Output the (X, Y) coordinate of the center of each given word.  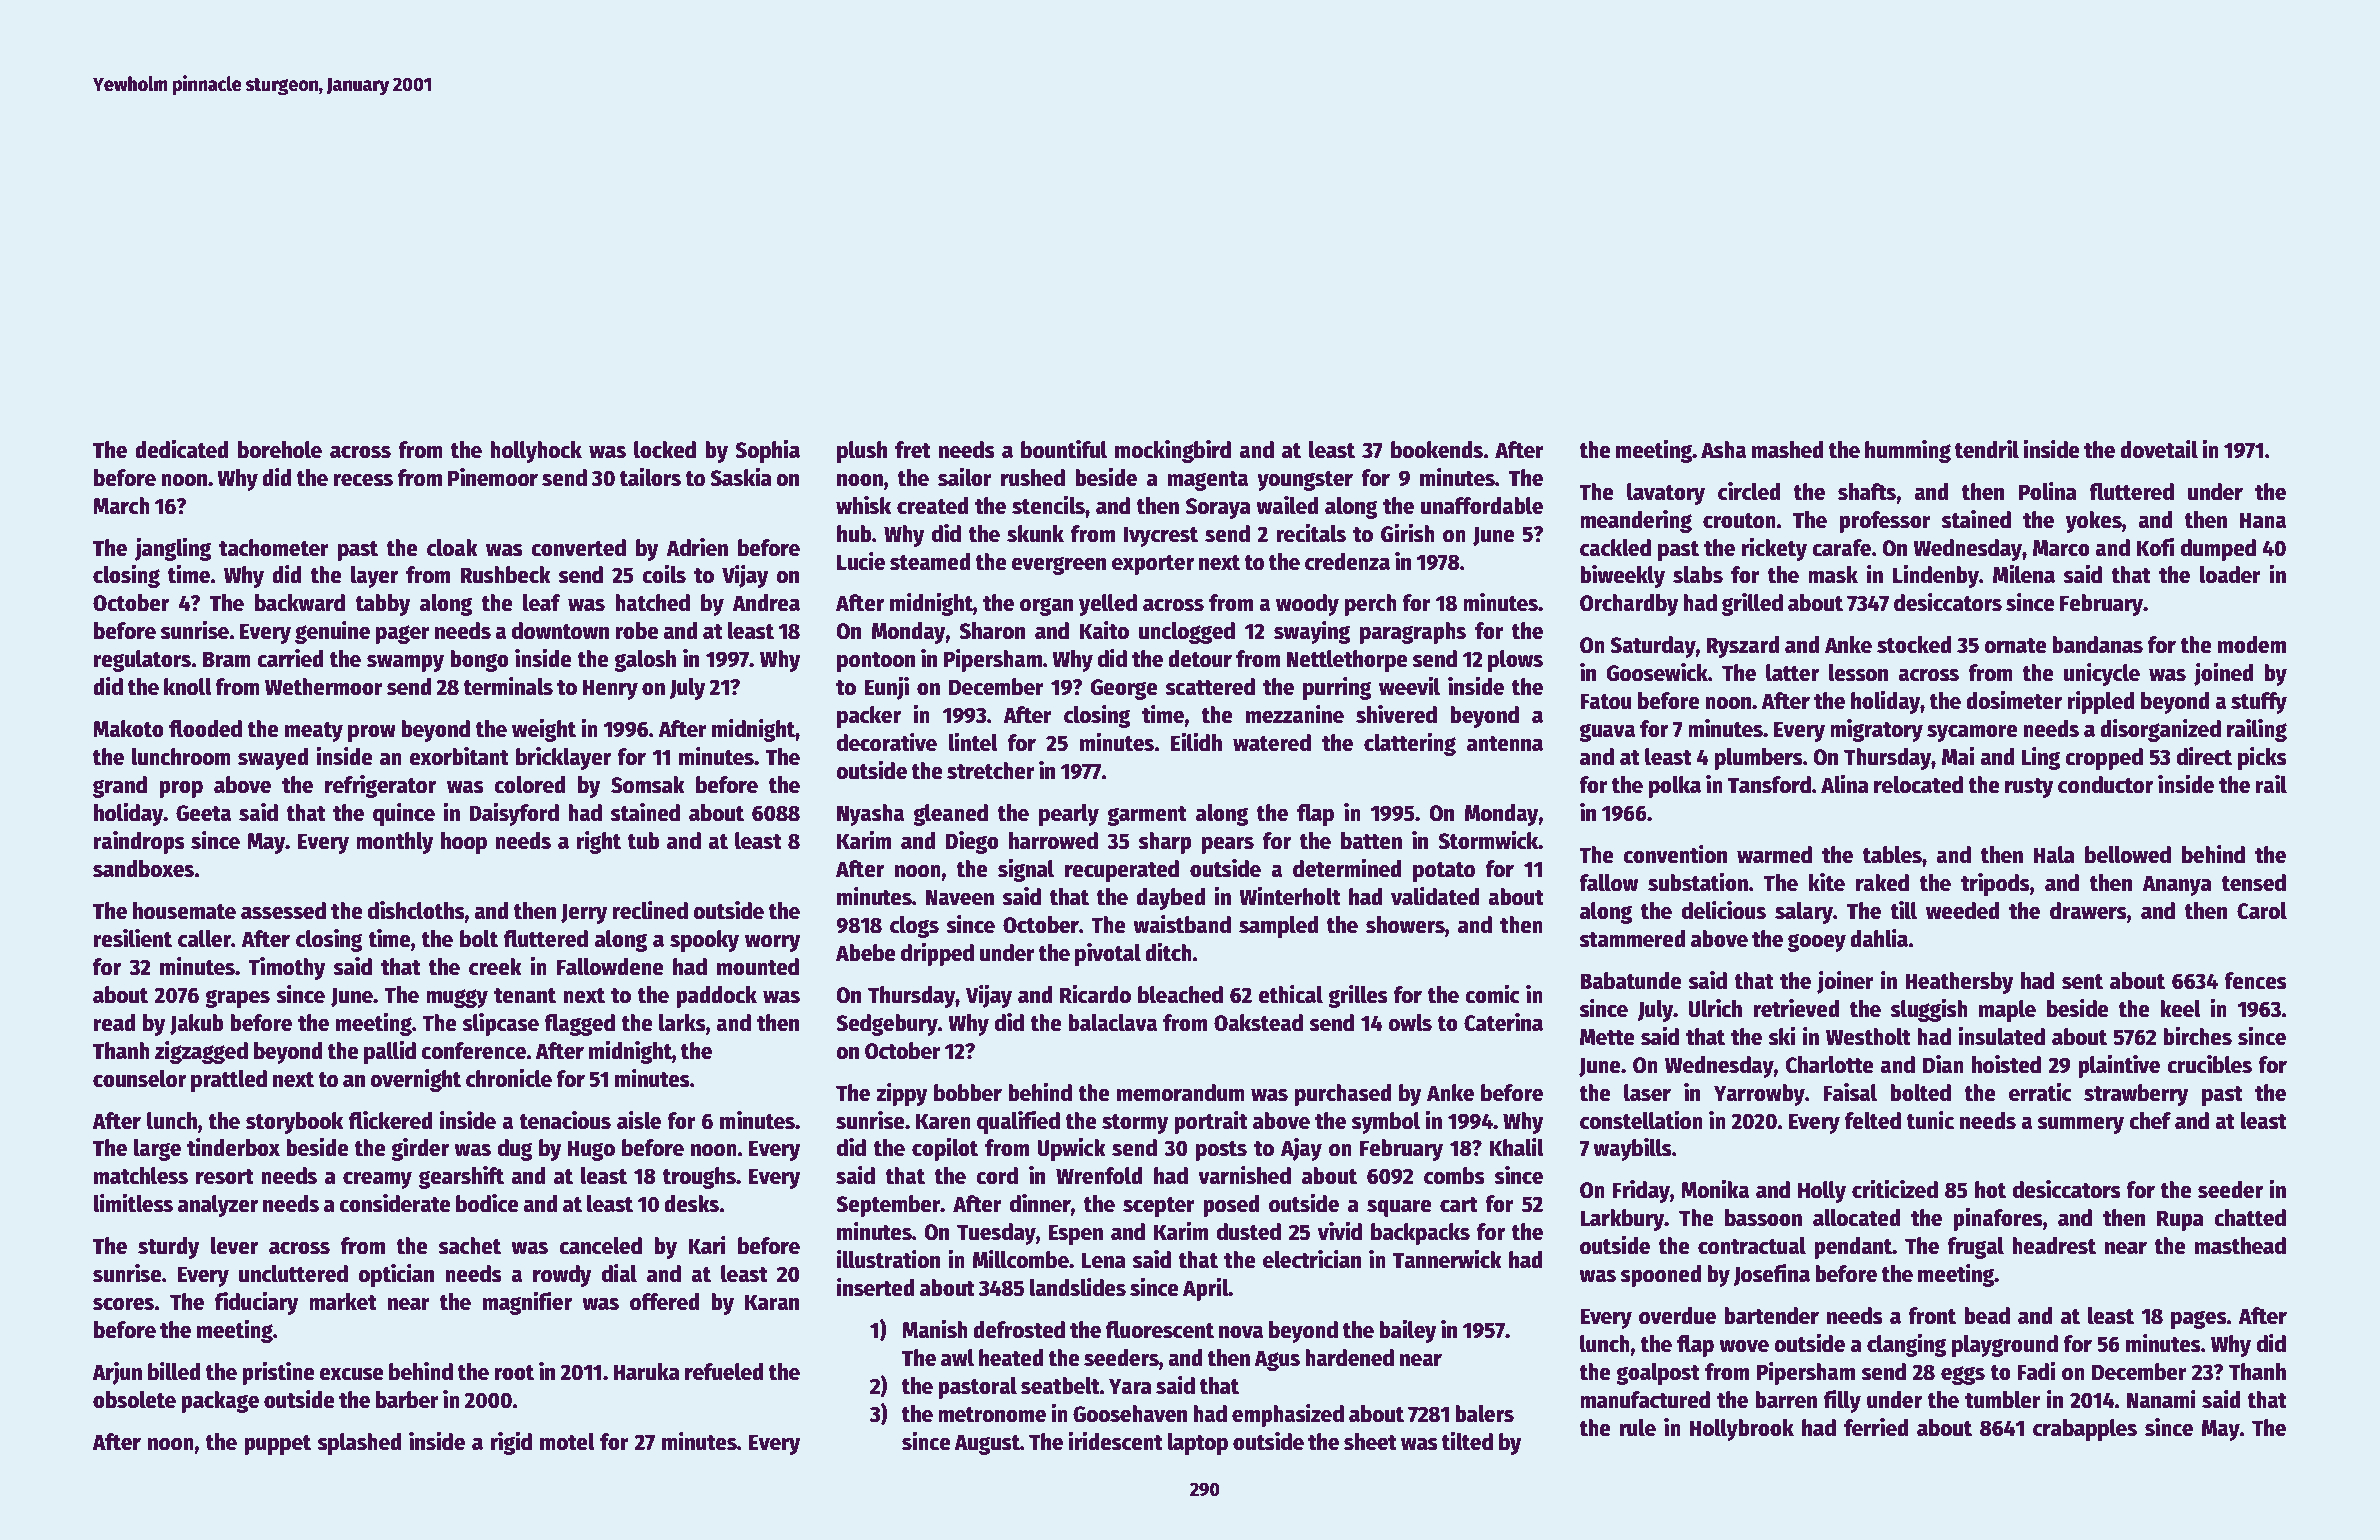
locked (665, 450)
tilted (1467, 1441)
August (987, 1444)
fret (913, 450)
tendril (1987, 449)
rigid (511, 1443)
